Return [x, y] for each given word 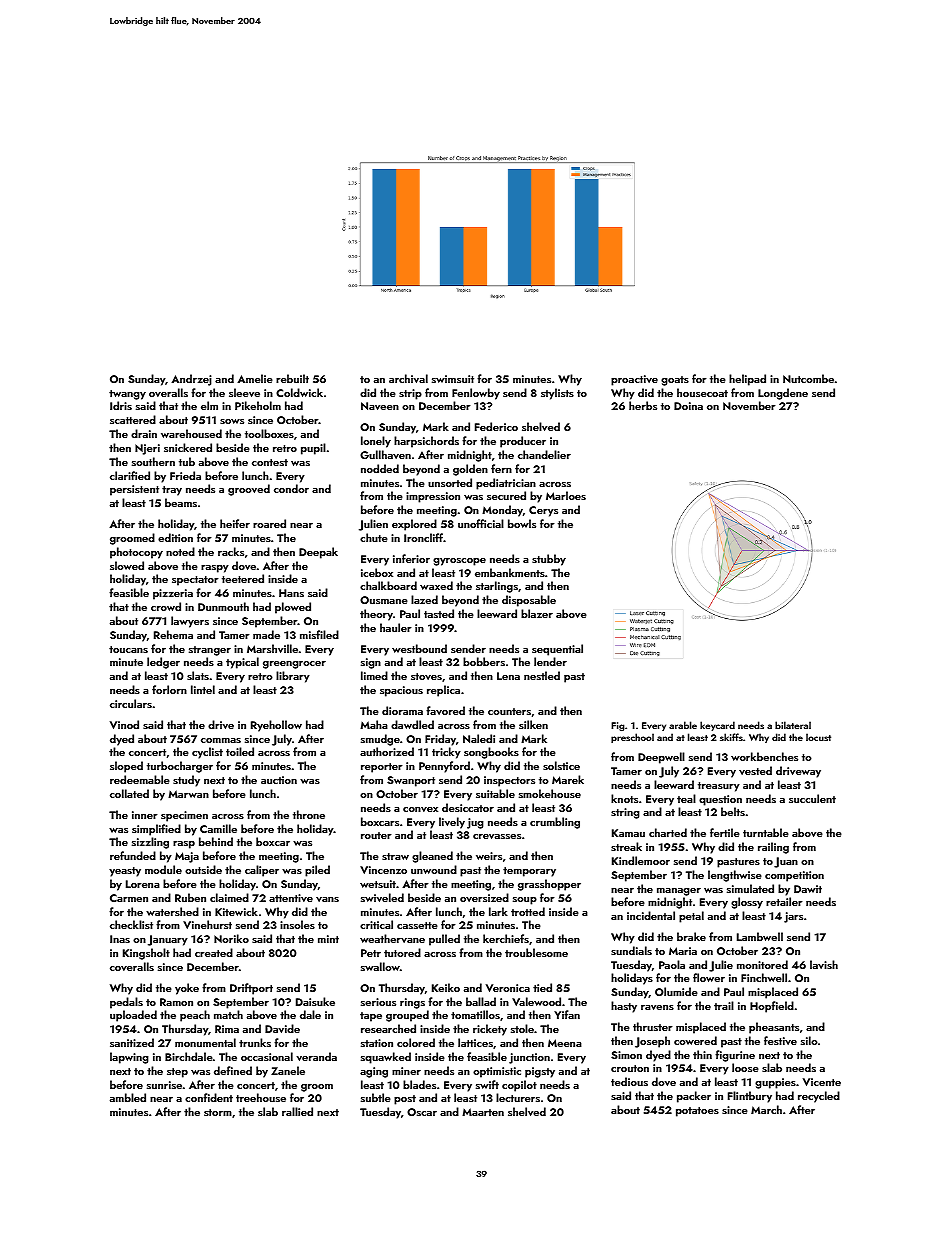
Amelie [255, 378]
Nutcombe [808, 378]
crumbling [555, 823]
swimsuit [453, 379]
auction [279, 780]
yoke [187, 989]
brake [691, 936]
